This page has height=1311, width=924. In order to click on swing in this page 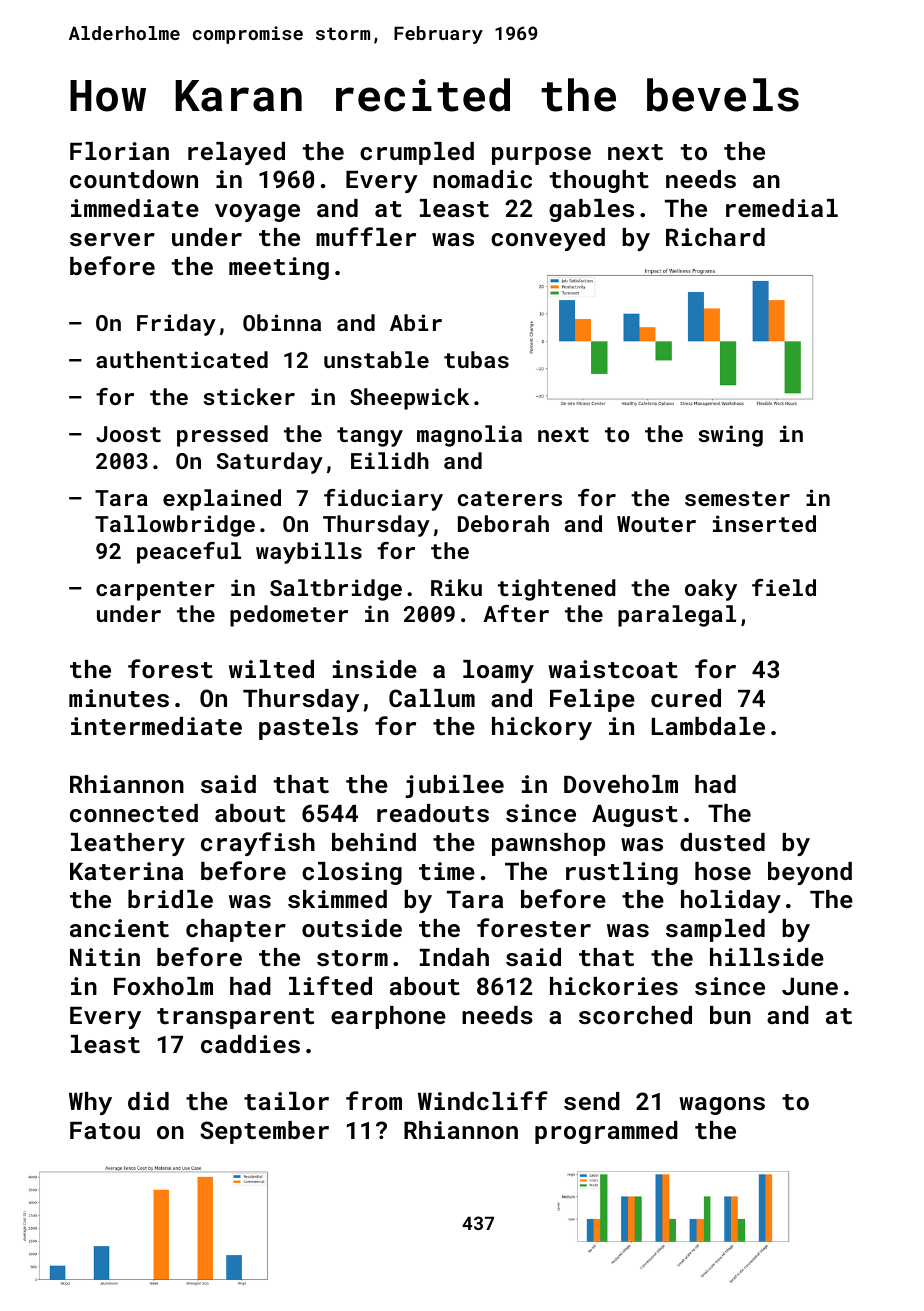, I will do `click(730, 436)`.
